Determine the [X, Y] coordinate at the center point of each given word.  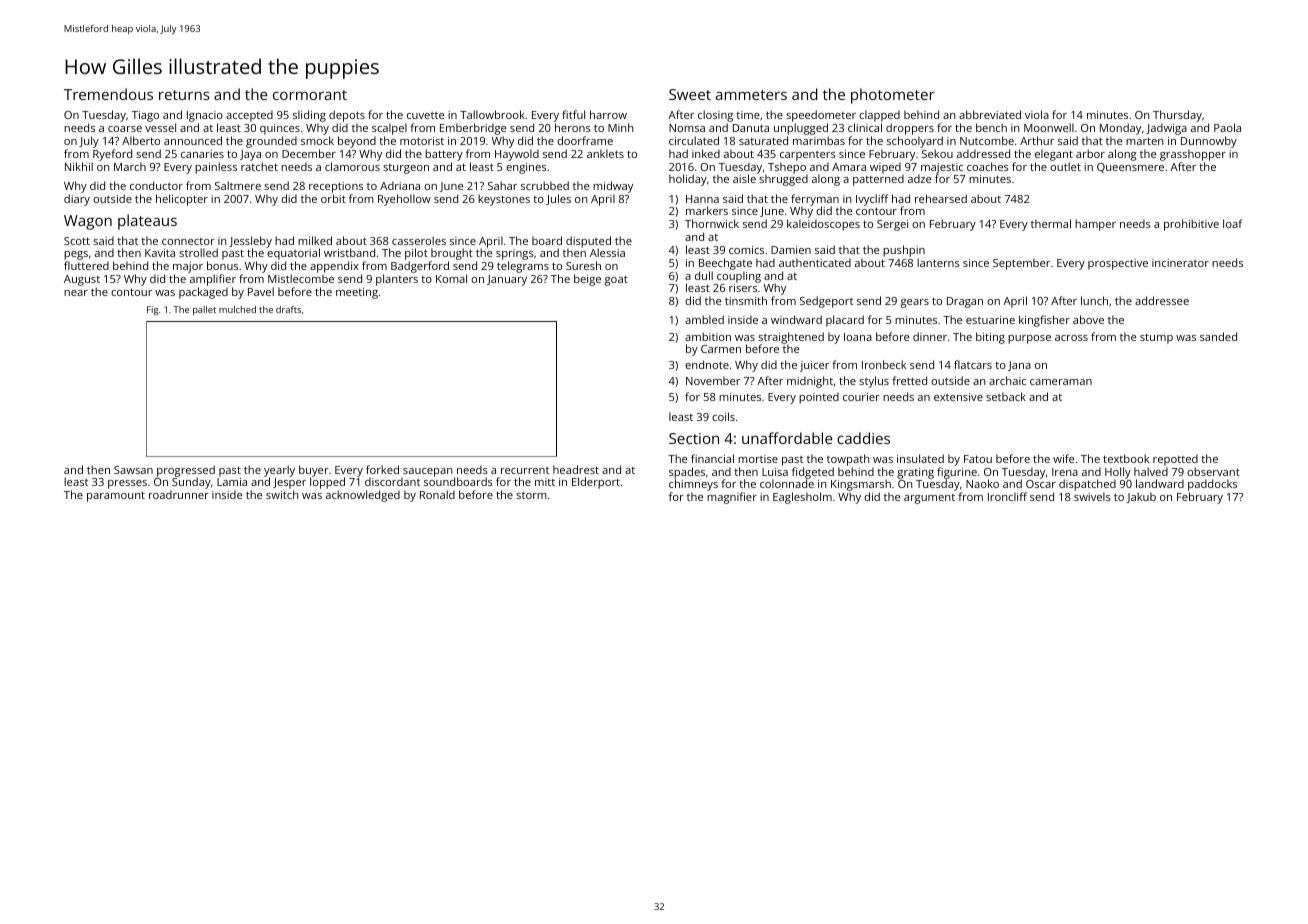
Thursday [1177, 116]
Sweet [690, 94]
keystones [504, 200]
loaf [1232, 223]
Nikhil [79, 166]
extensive [958, 397]
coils [723, 416]
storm [531, 495]
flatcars [973, 364]
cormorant [310, 95]
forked [382, 469]
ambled [704, 319]
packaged [203, 293]
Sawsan [133, 470]
